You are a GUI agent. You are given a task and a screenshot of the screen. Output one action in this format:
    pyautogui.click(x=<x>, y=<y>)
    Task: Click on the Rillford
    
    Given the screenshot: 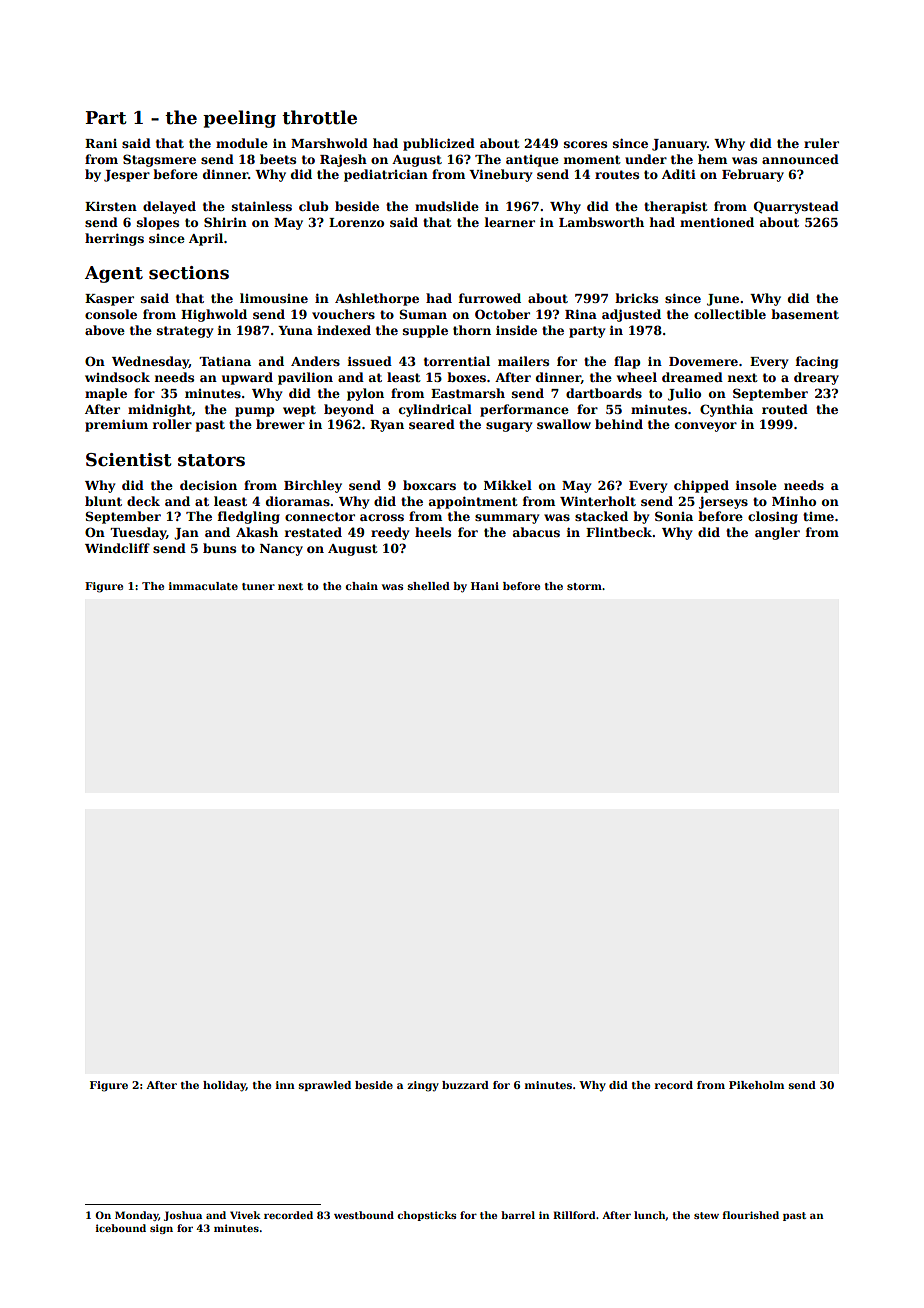 What is the action you would take?
    pyautogui.click(x=574, y=1215)
